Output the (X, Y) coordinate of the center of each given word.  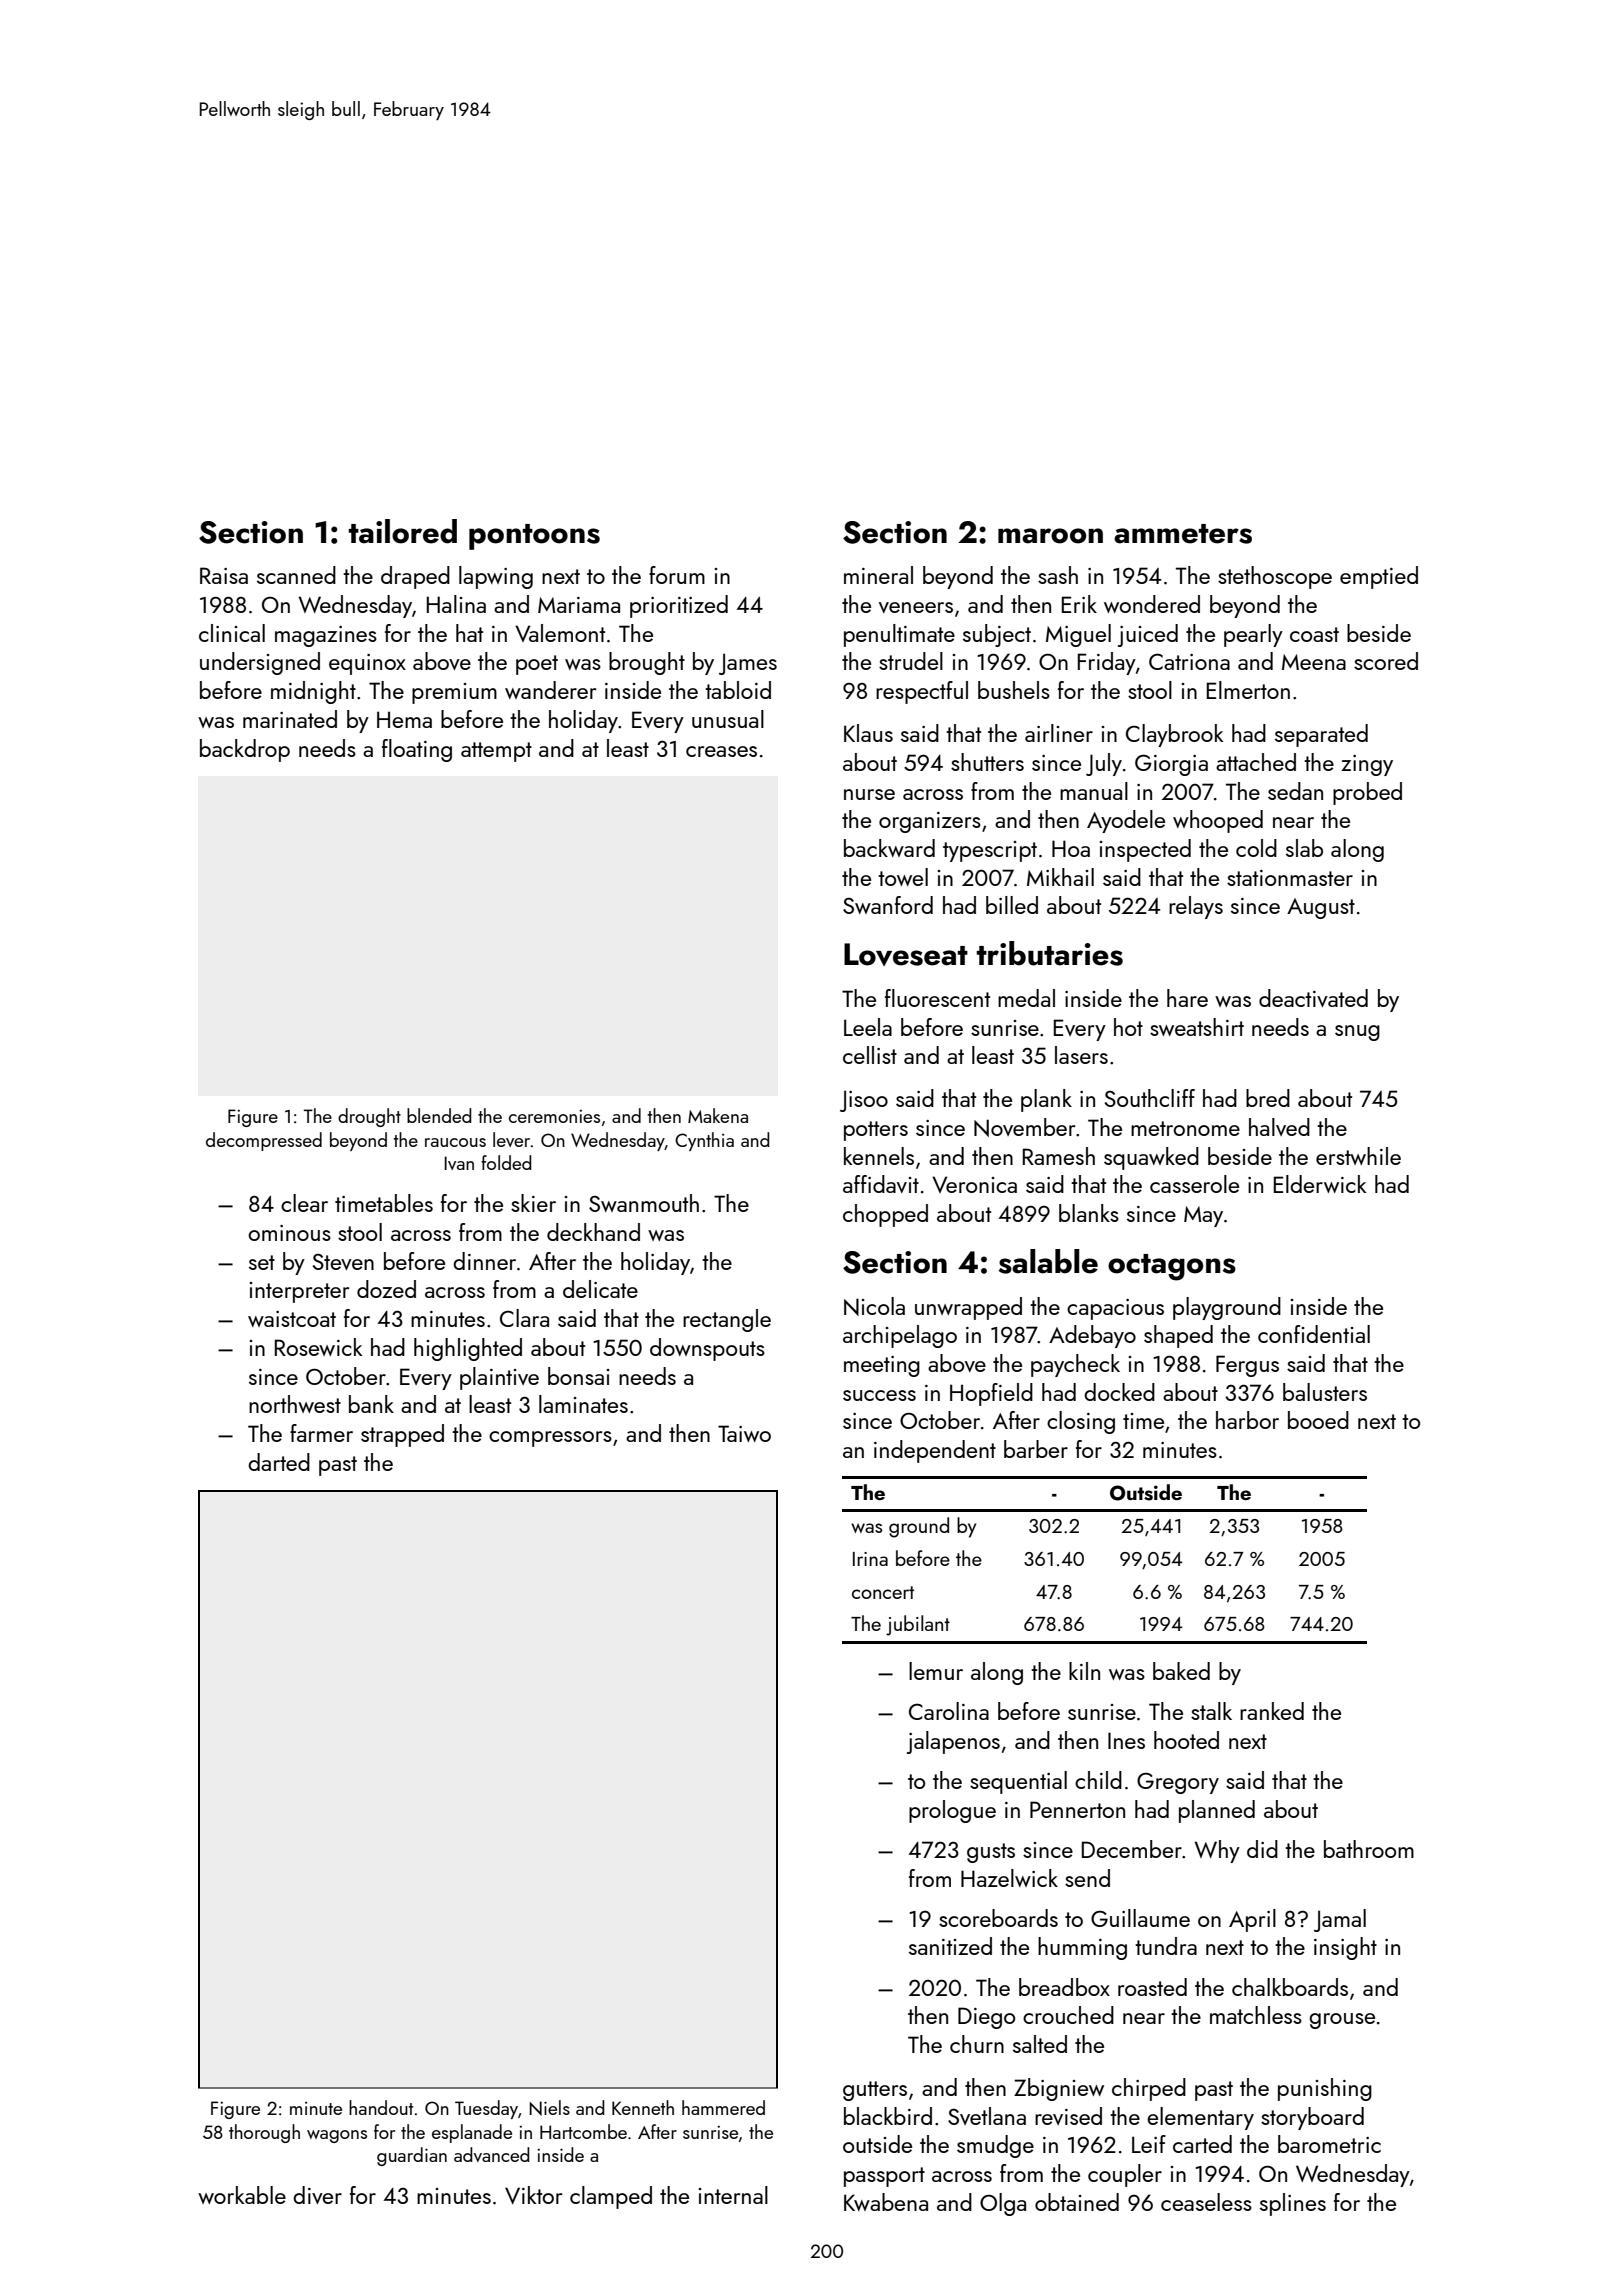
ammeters (1183, 534)
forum (677, 575)
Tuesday (486, 2109)
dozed (386, 1289)
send (1087, 1878)
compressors (550, 1439)
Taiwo (744, 1433)
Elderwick (1320, 1184)
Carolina (949, 1711)
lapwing (496, 577)
